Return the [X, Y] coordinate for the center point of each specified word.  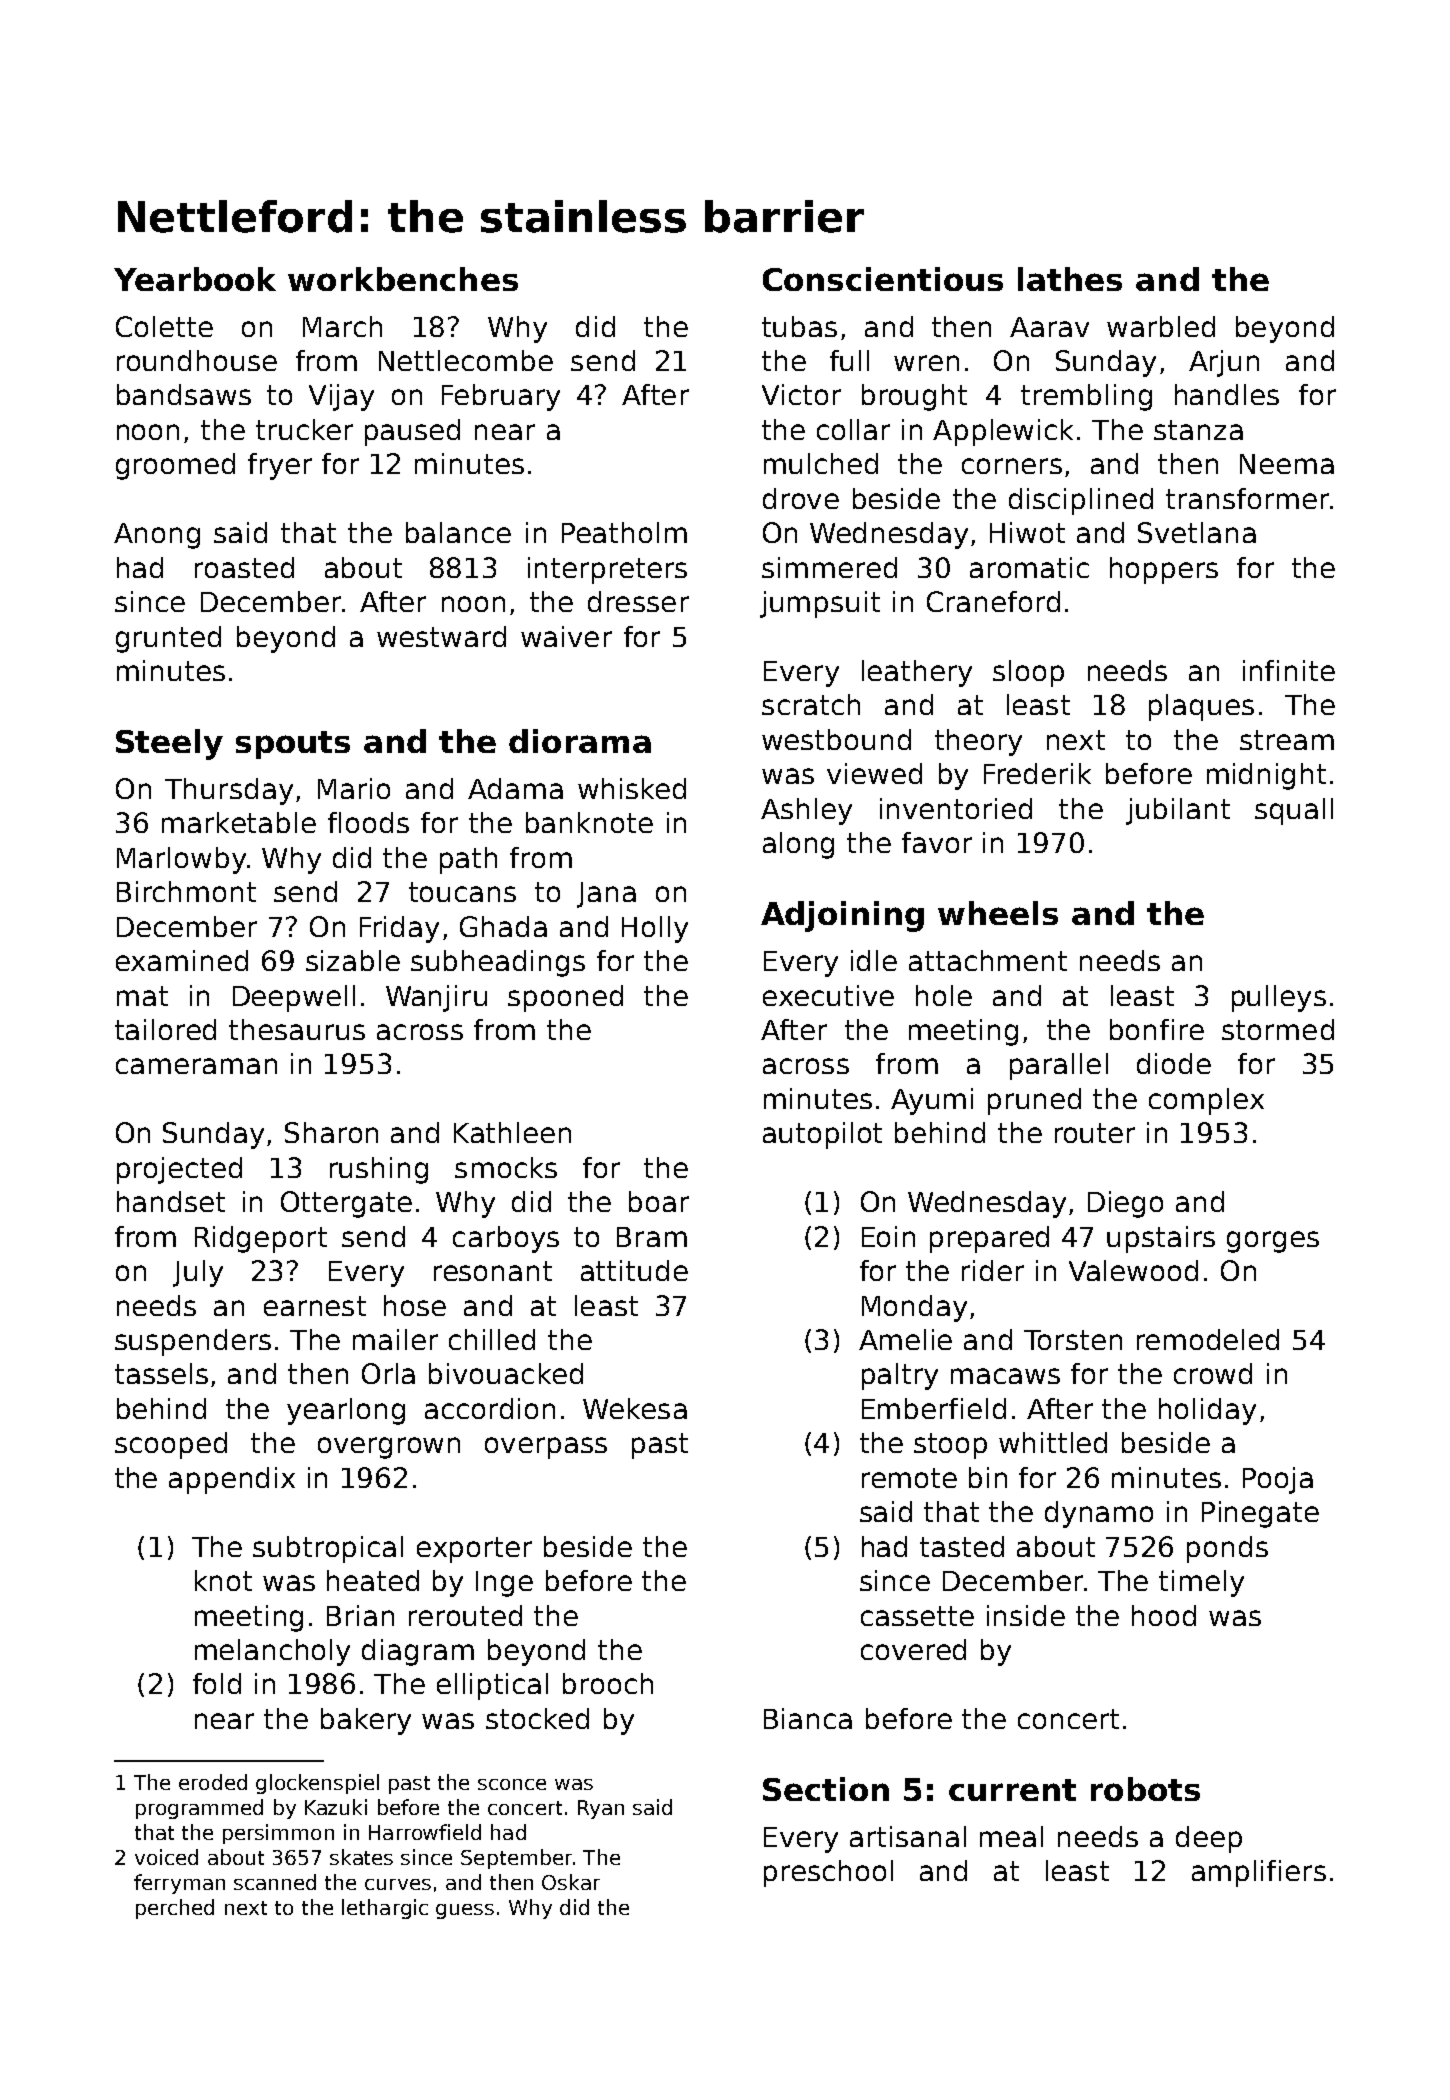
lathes [1070, 279]
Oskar [571, 1882]
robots [1145, 1789]
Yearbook [195, 279]
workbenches [403, 279]
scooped [171, 1445]
